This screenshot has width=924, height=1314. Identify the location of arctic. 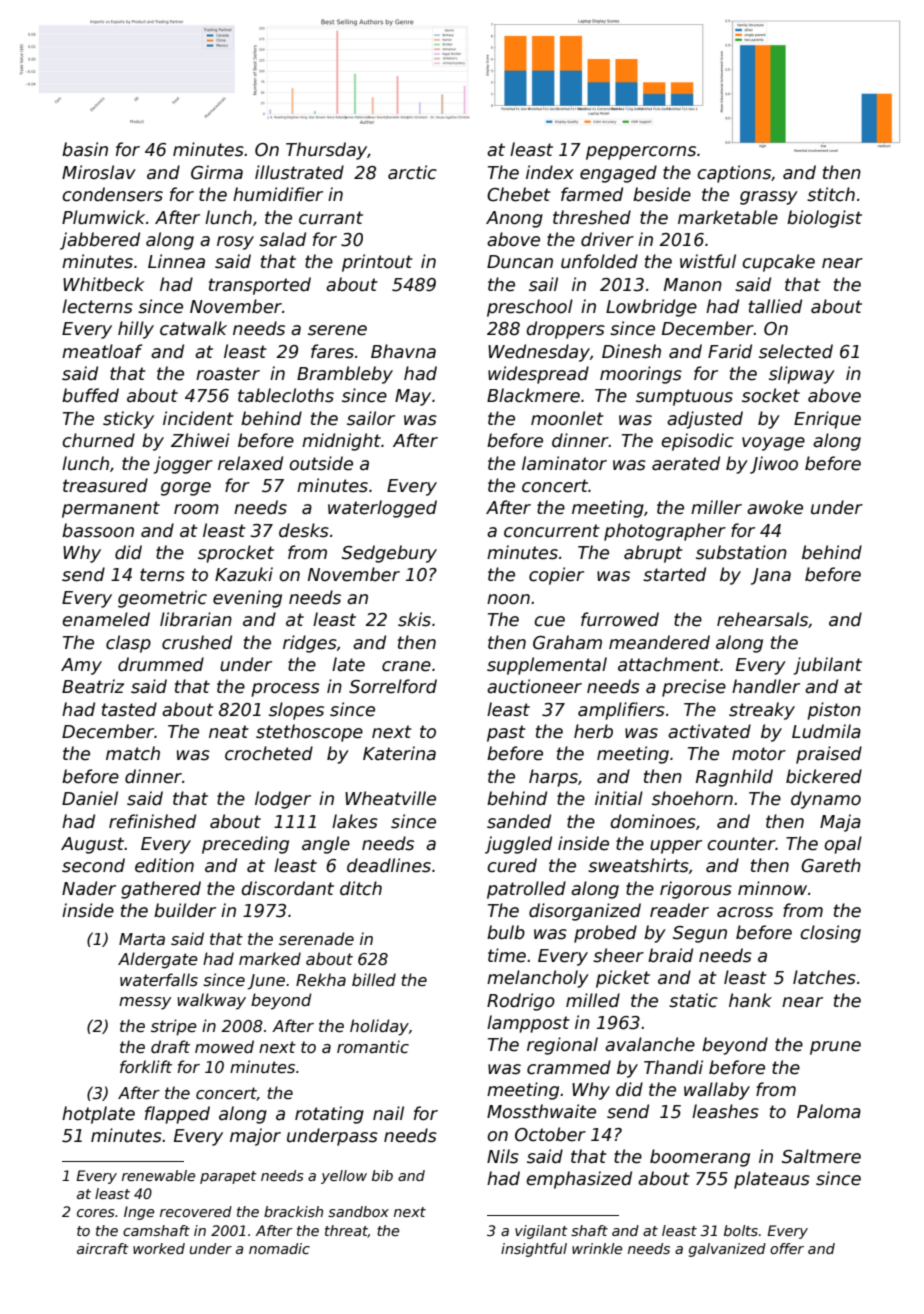
(412, 172).
